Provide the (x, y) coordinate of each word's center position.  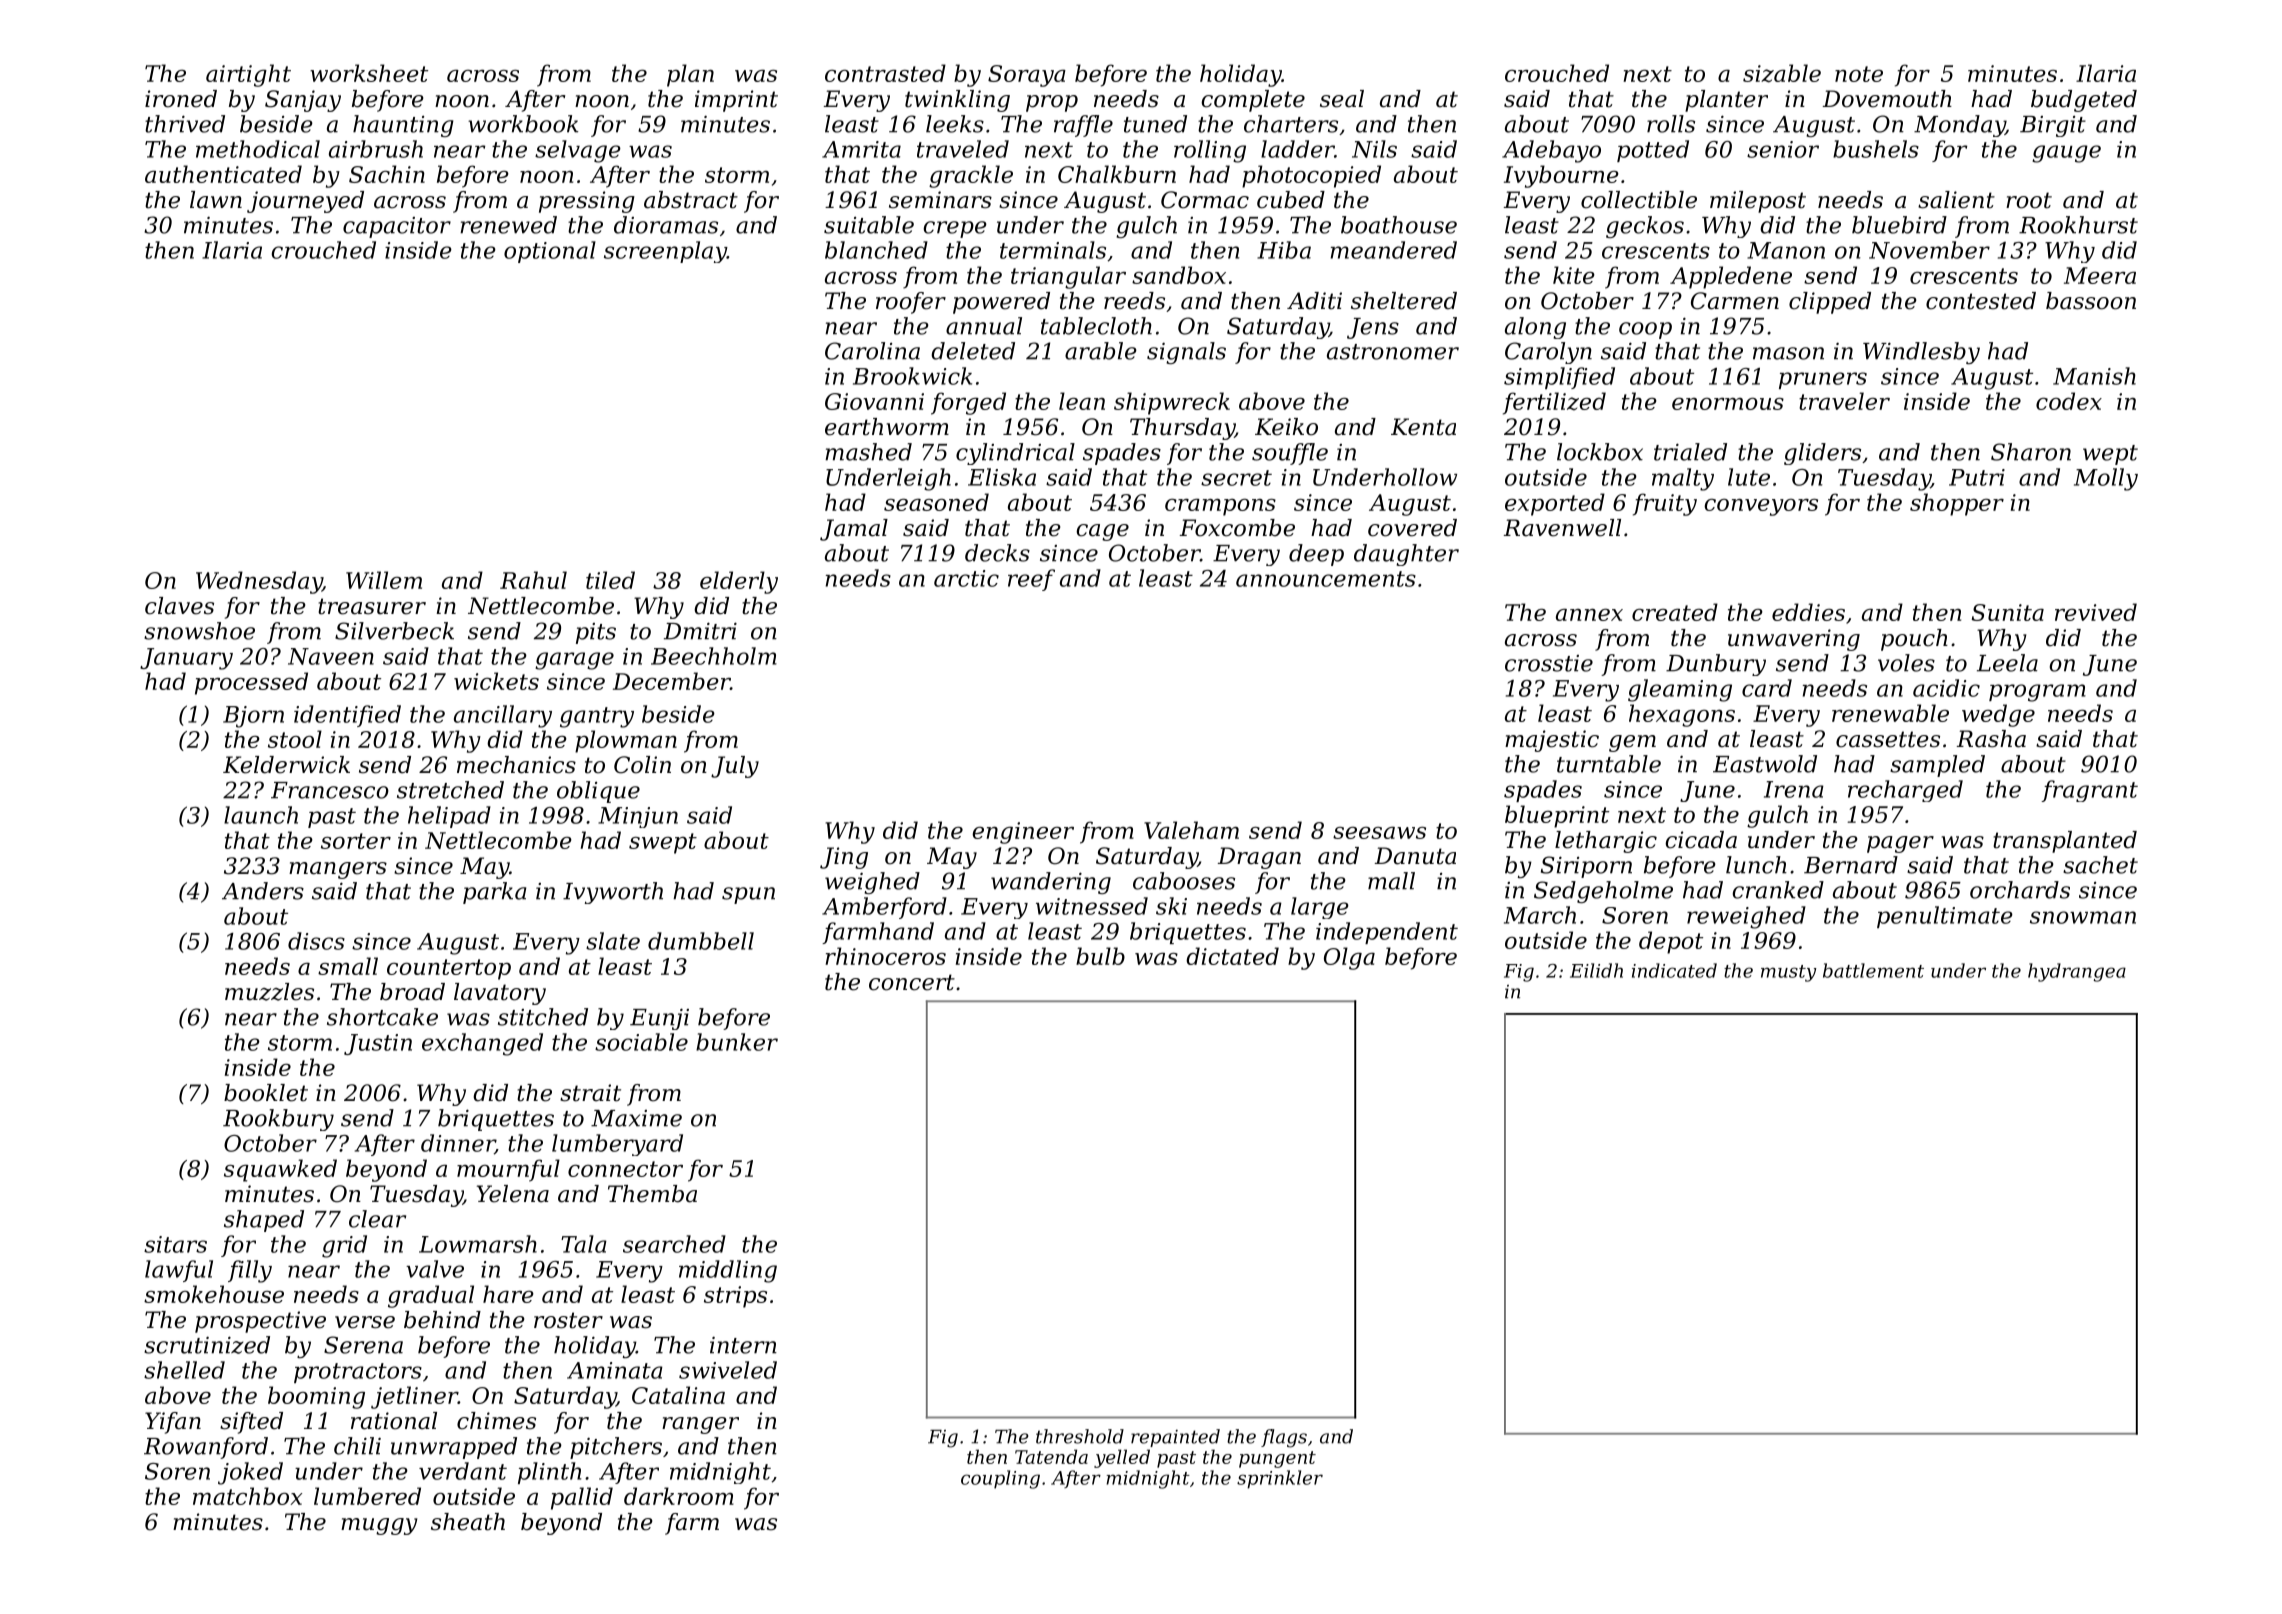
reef (1031, 580)
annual (984, 326)
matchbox (247, 1496)
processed (251, 683)
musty (1789, 973)
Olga (1349, 958)
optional (550, 252)
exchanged (482, 1044)
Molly (2106, 479)
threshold (1080, 1436)
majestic (1552, 741)
